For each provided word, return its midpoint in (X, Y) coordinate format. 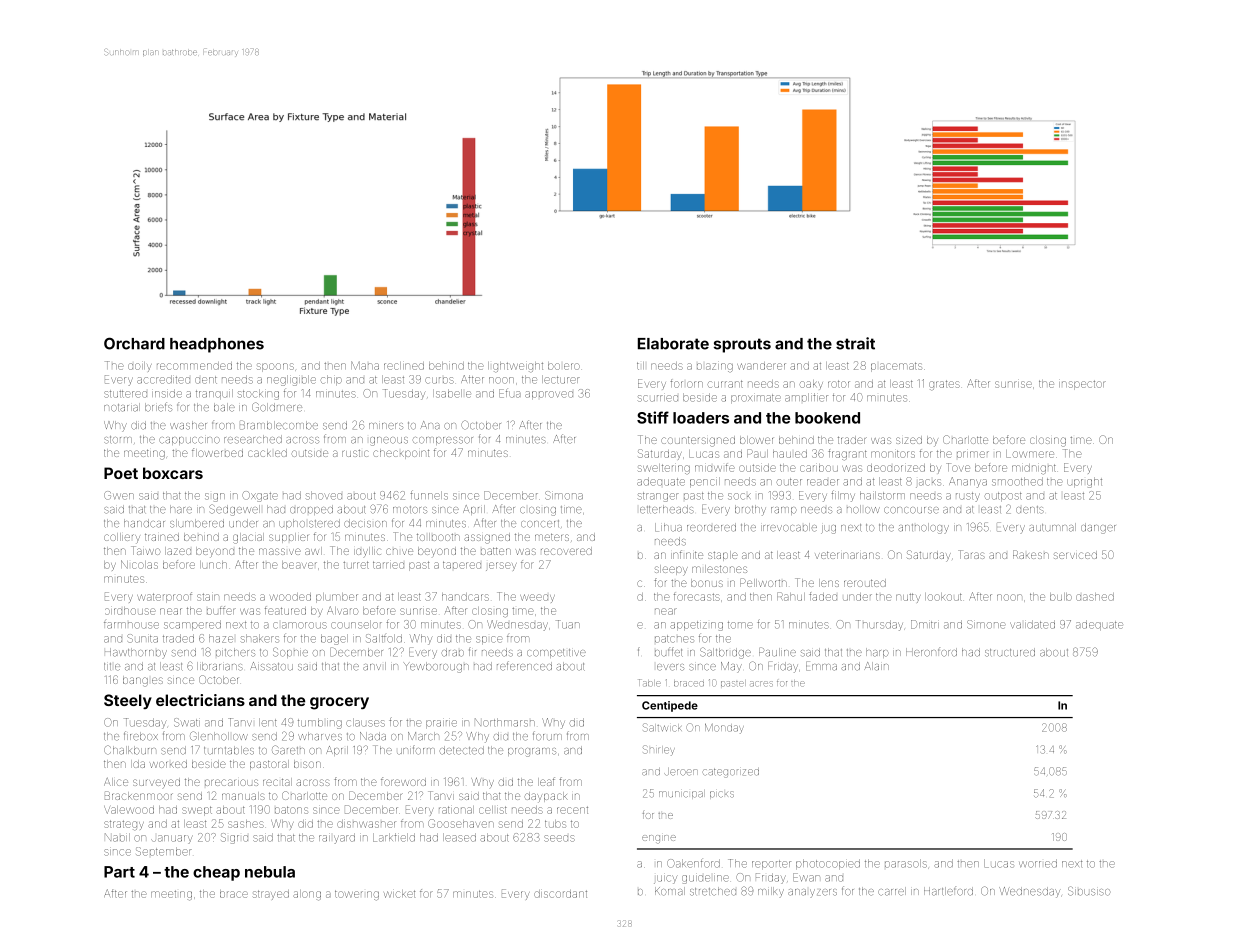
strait (855, 343)
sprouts (742, 345)
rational (456, 810)
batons (291, 810)
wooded (290, 597)
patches (674, 639)
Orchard (134, 343)
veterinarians (847, 555)
